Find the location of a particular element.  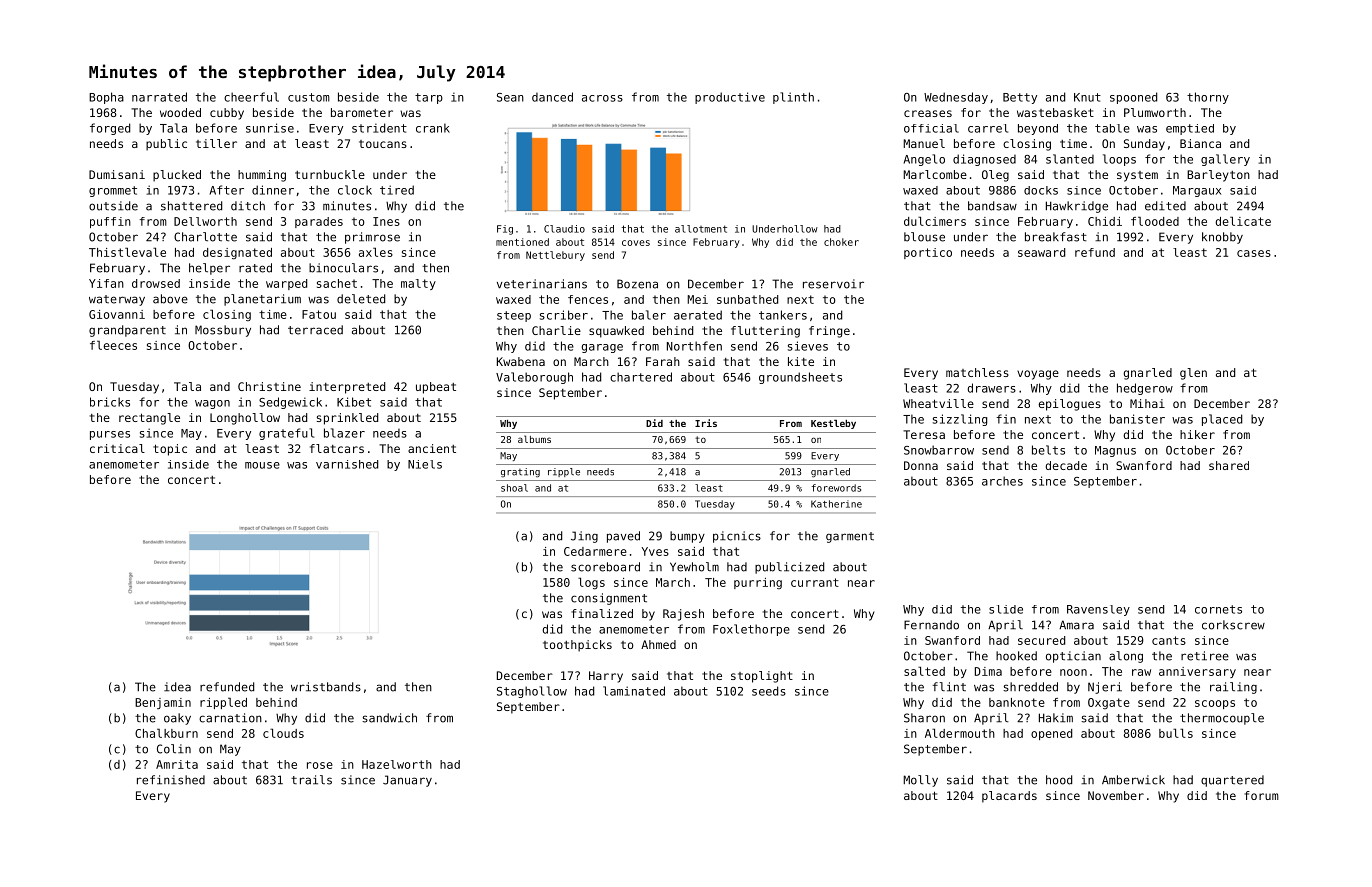

sizzling is located at coordinates (960, 420).
